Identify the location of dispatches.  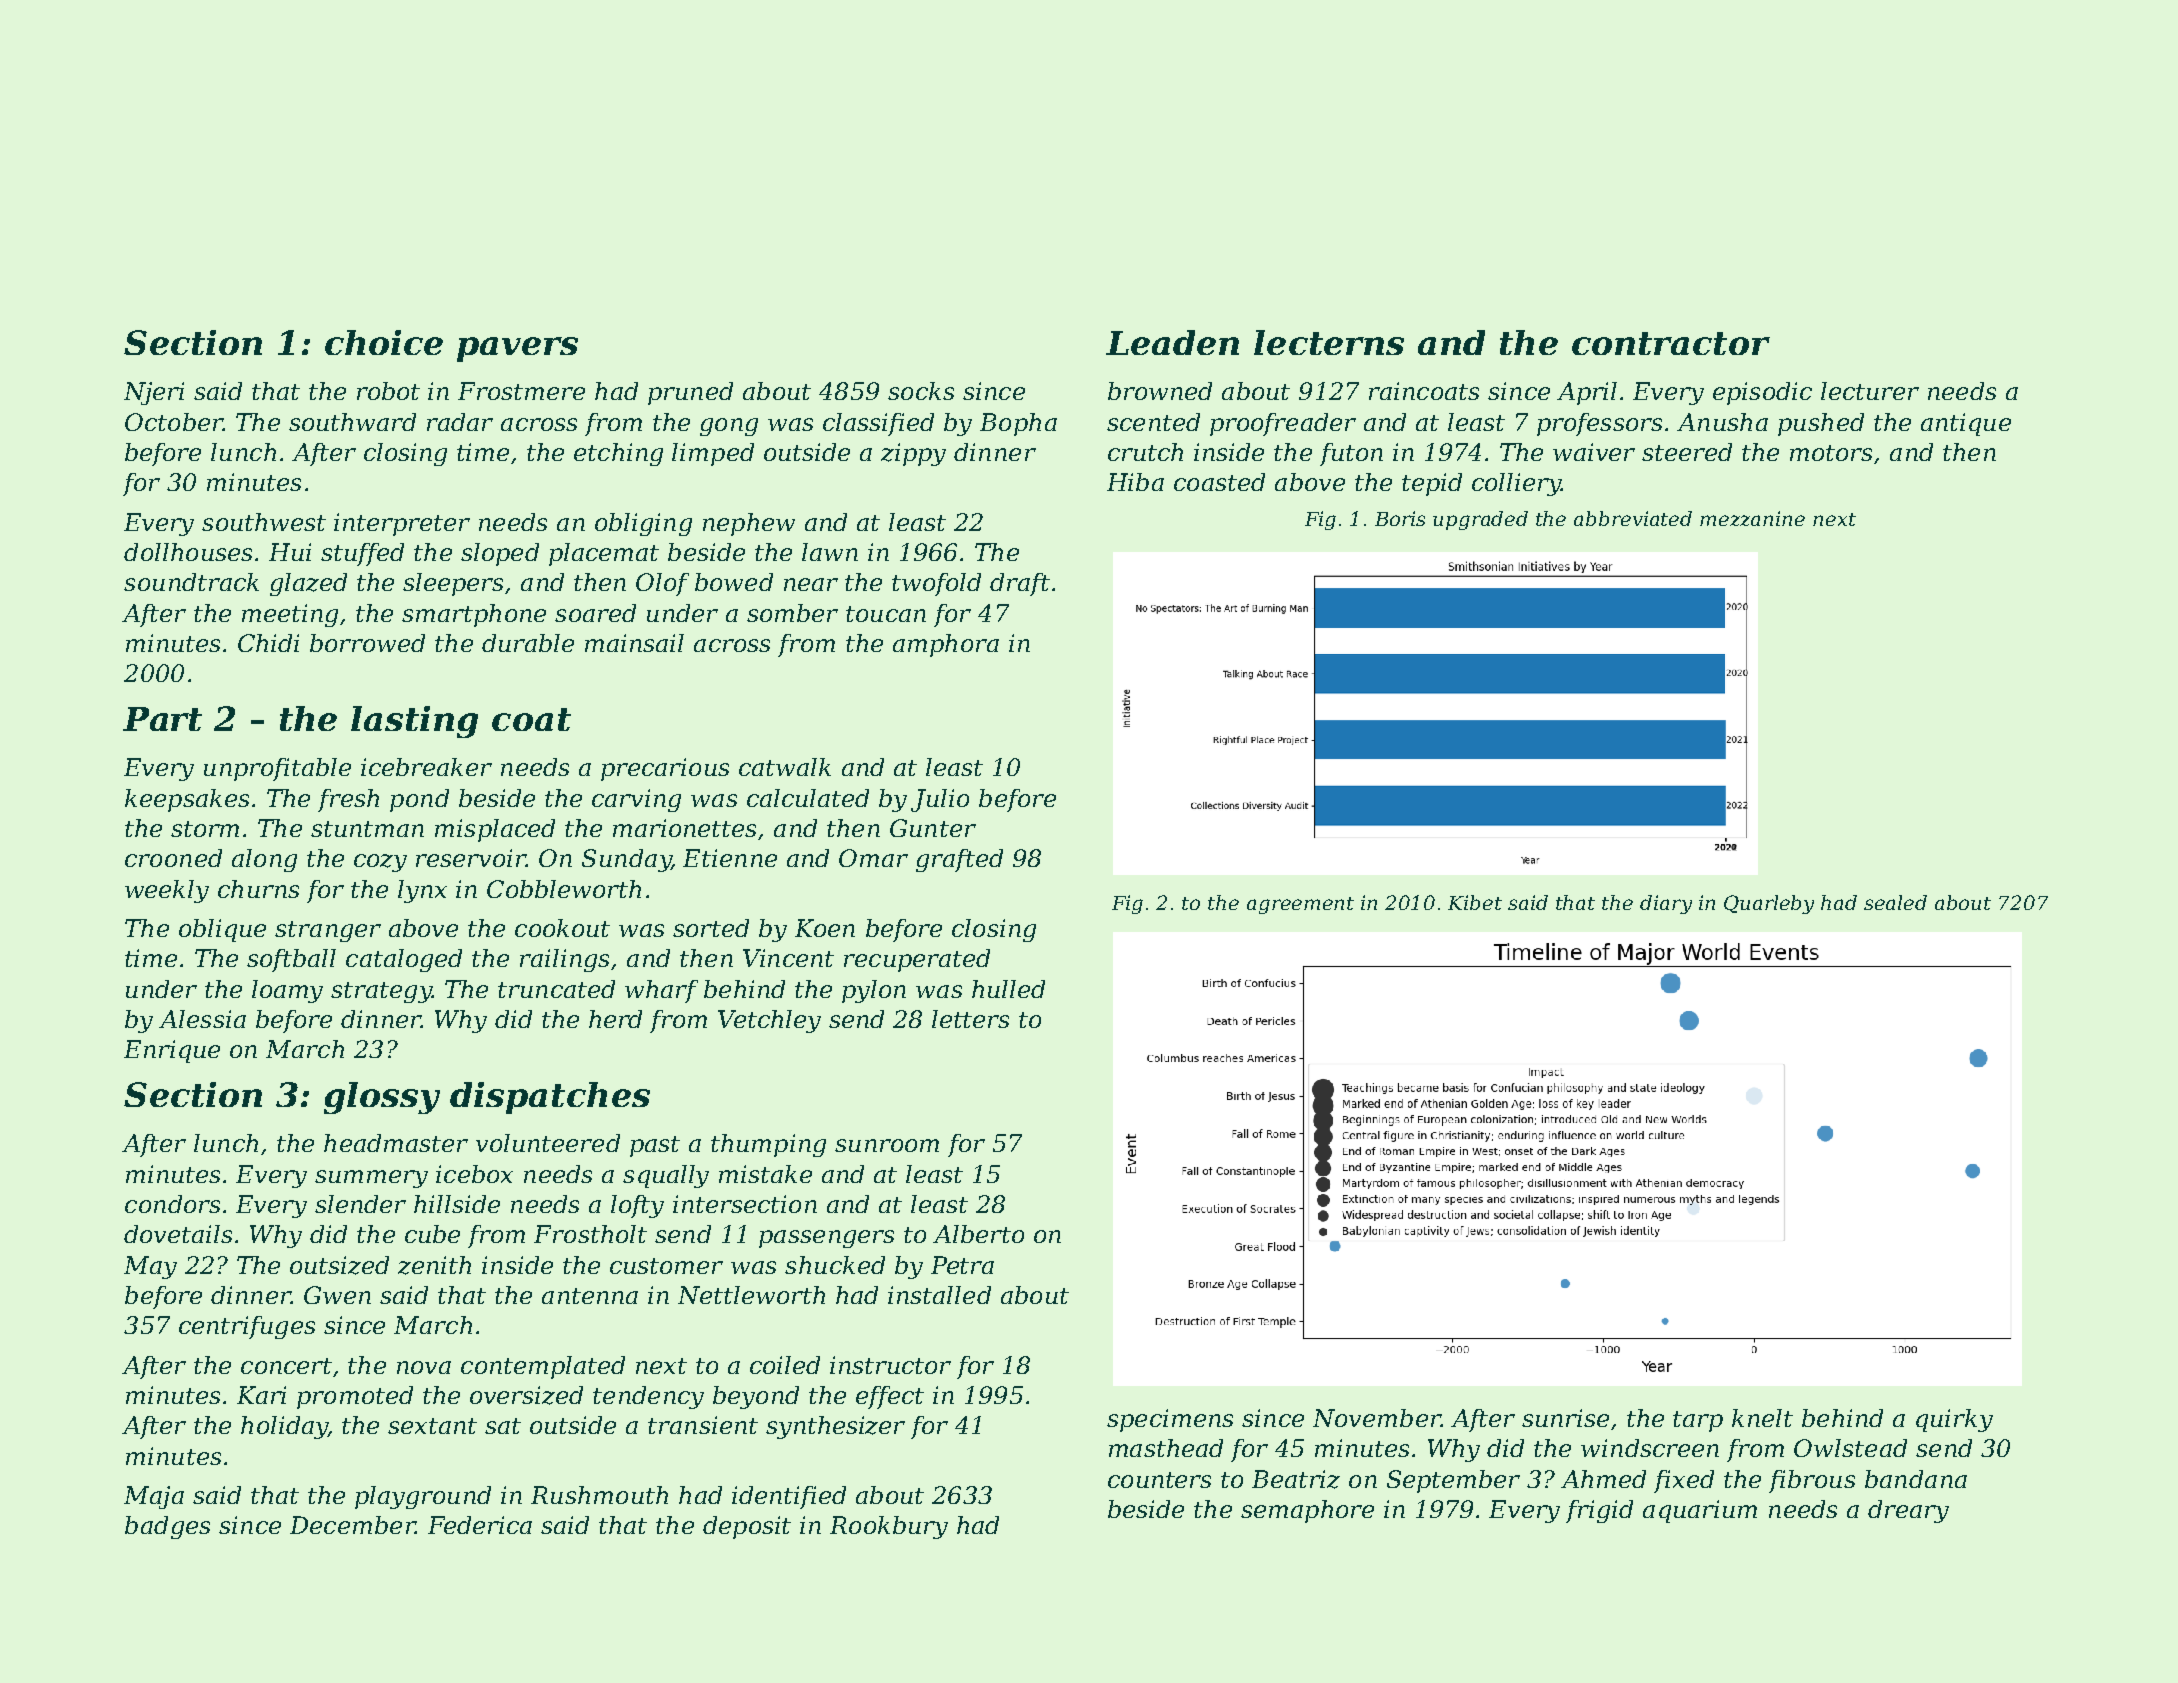
(550, 1098).
